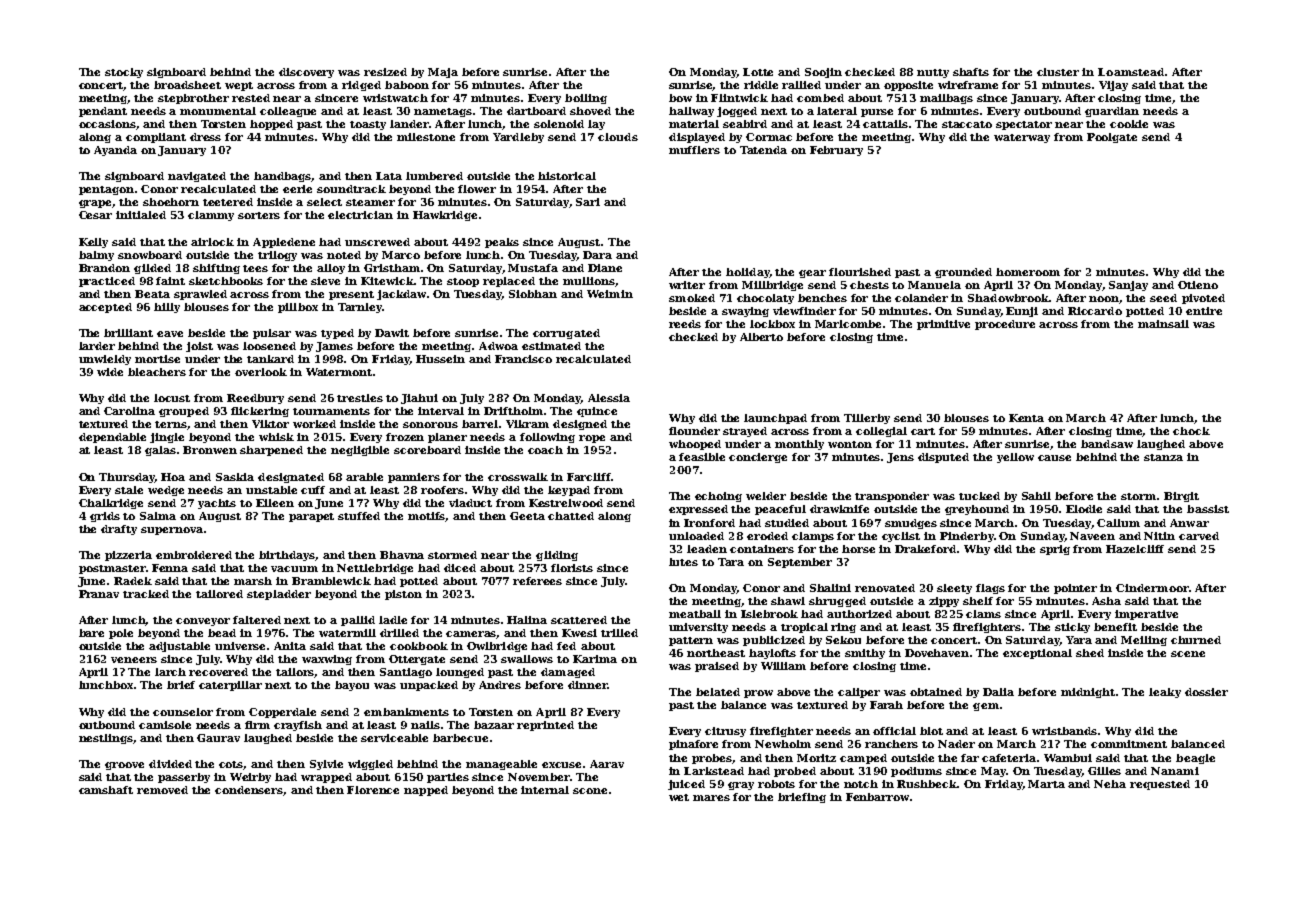 This document has width=1308, height=924. What do you see at coordinates (545, 790) in the document?
I see `internal` at bounding box center [545, 790].
